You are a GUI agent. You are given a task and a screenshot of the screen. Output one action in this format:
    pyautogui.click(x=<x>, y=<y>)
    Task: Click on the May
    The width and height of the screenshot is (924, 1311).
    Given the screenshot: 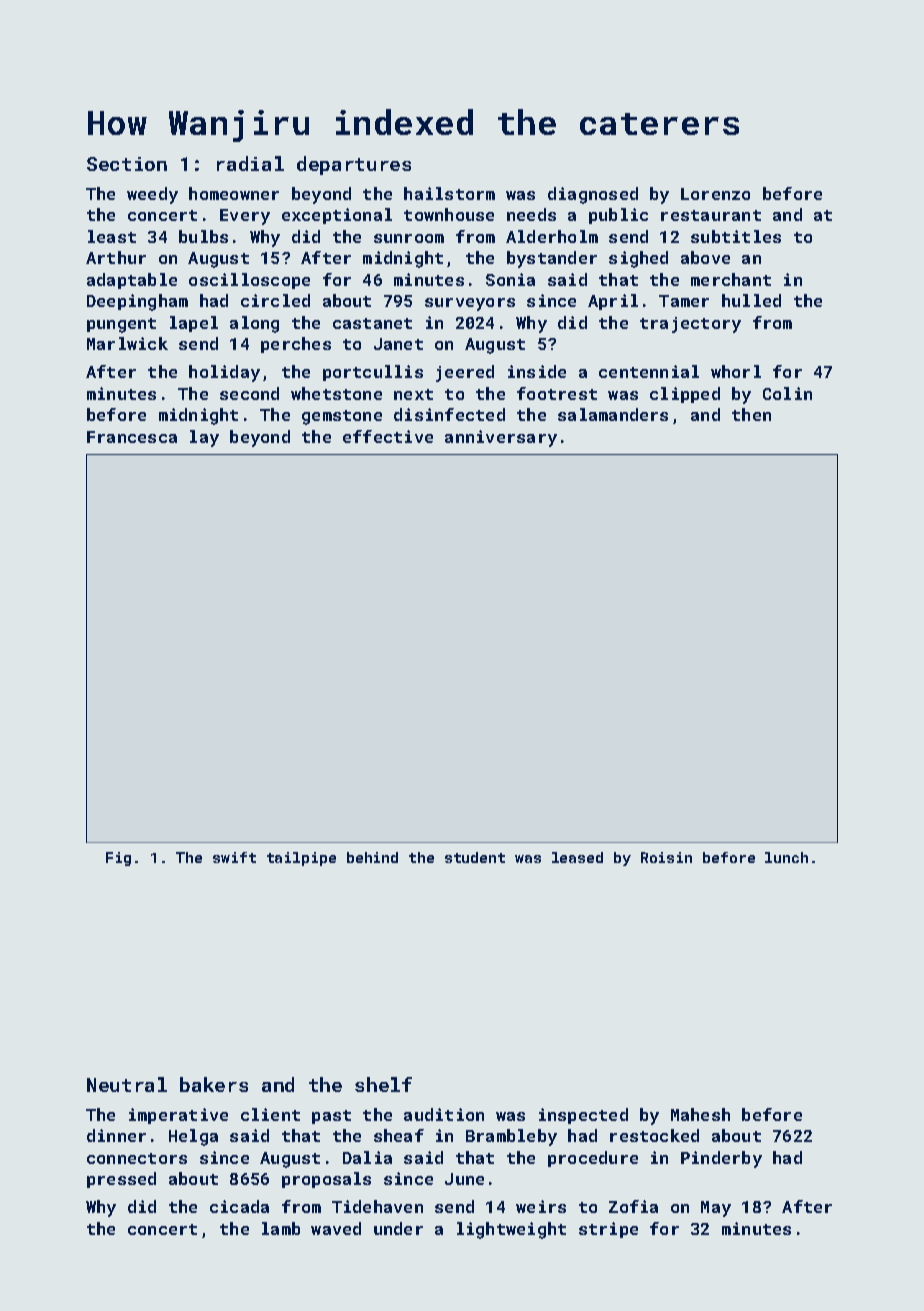 What is the action you would take?
    pyautogui.click(x=716, y=1209)
